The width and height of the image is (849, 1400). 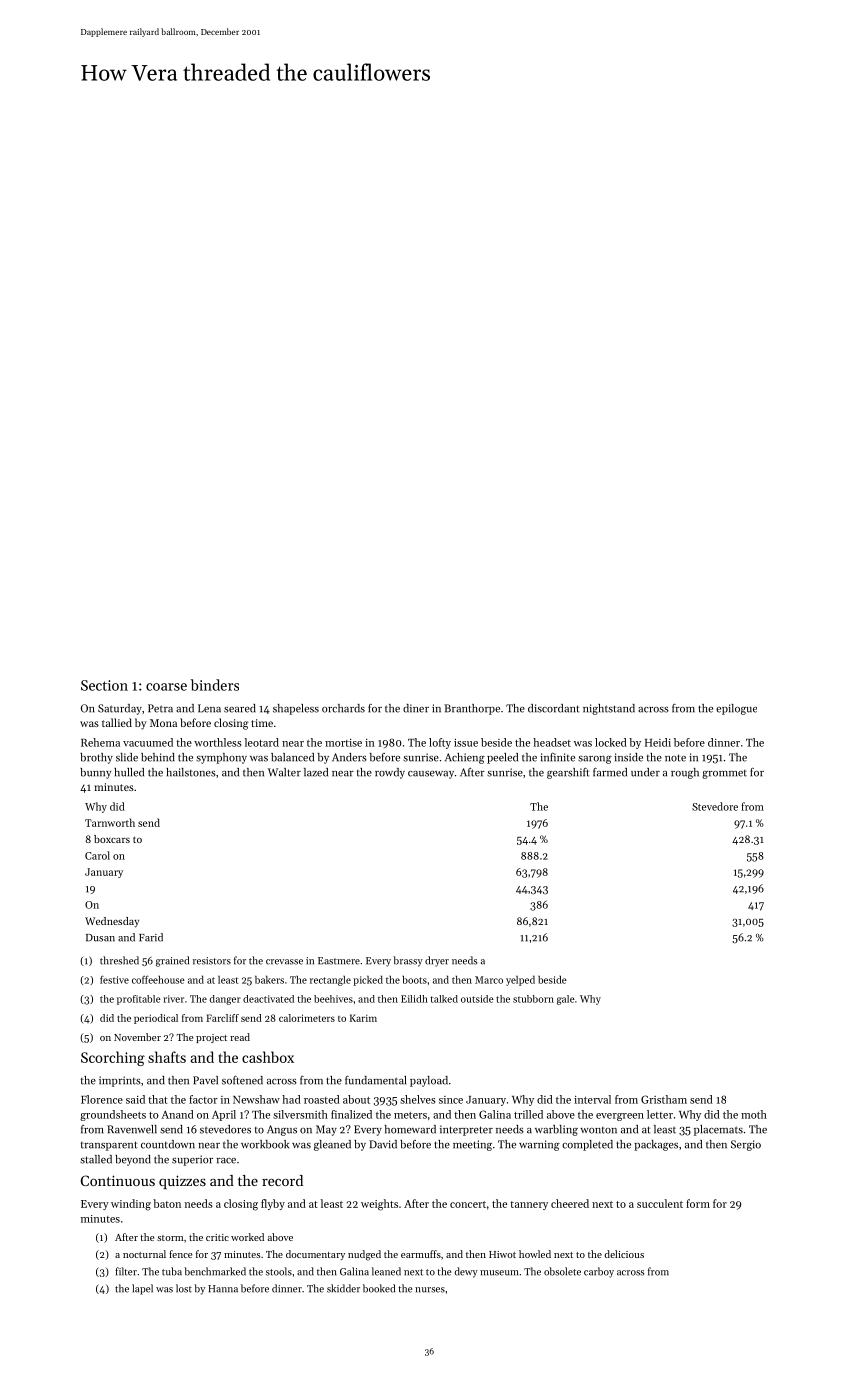 What do you see at coordinates (113, 1058) in the image?
I see `Scorching` at bounding box center [113, 1058].
